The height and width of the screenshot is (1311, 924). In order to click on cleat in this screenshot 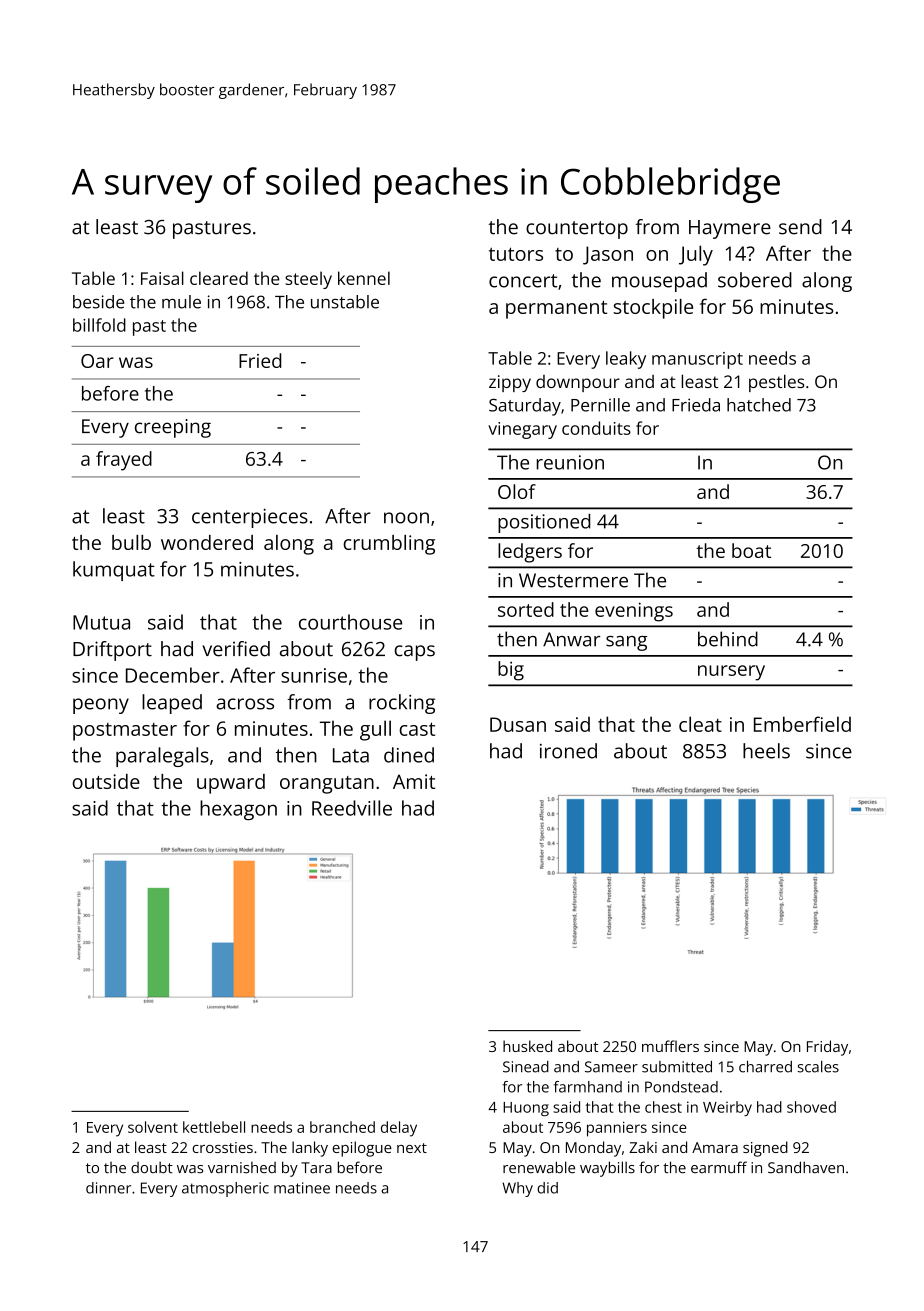, I will do `click(700, 724)`.
